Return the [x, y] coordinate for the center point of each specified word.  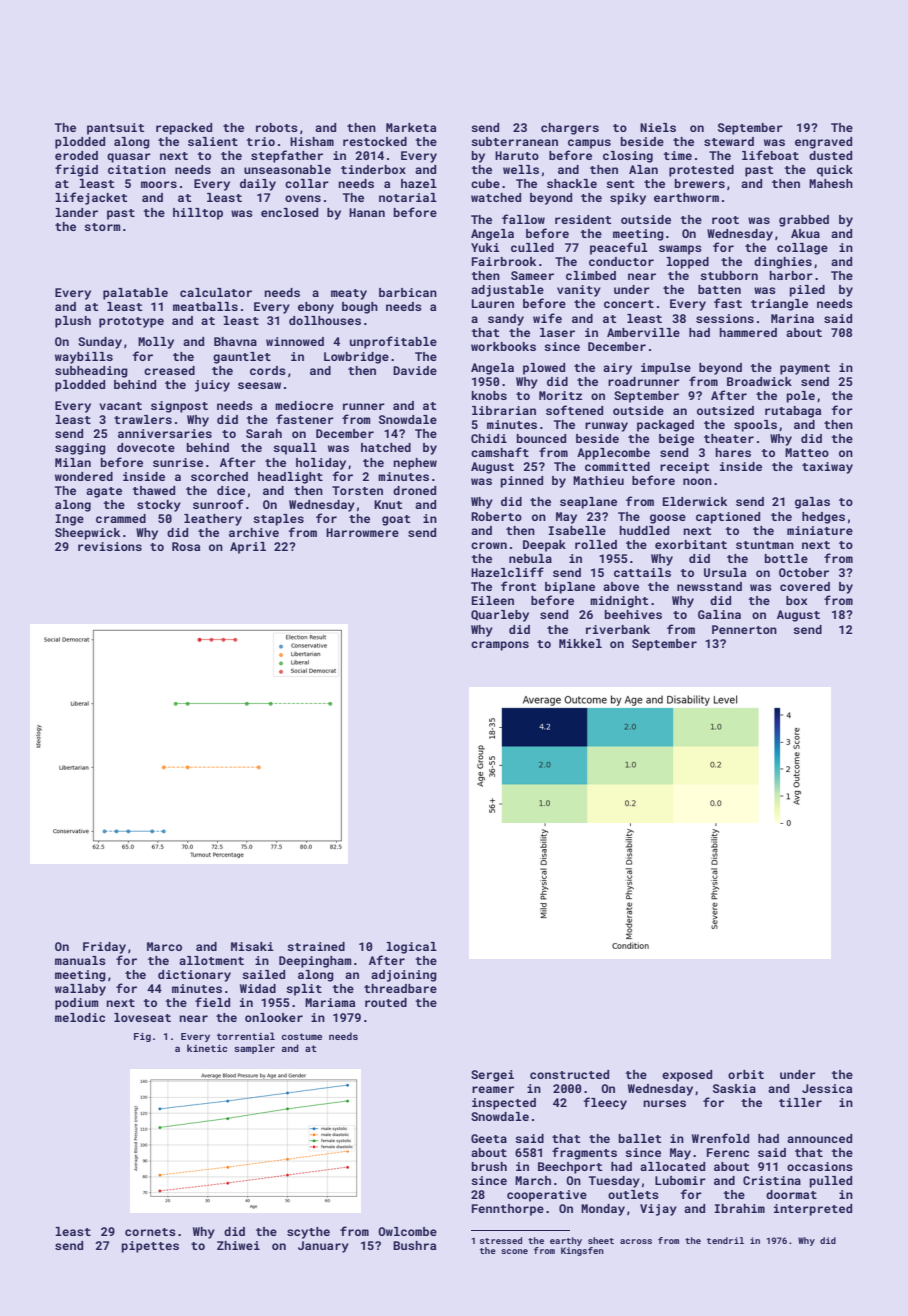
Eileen [493, 600]
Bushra [414, 1245]
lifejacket [91, 198]
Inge [69, 520]
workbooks [503, 346]
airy [617, 369]
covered [805, 586]
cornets [150, 1232]
